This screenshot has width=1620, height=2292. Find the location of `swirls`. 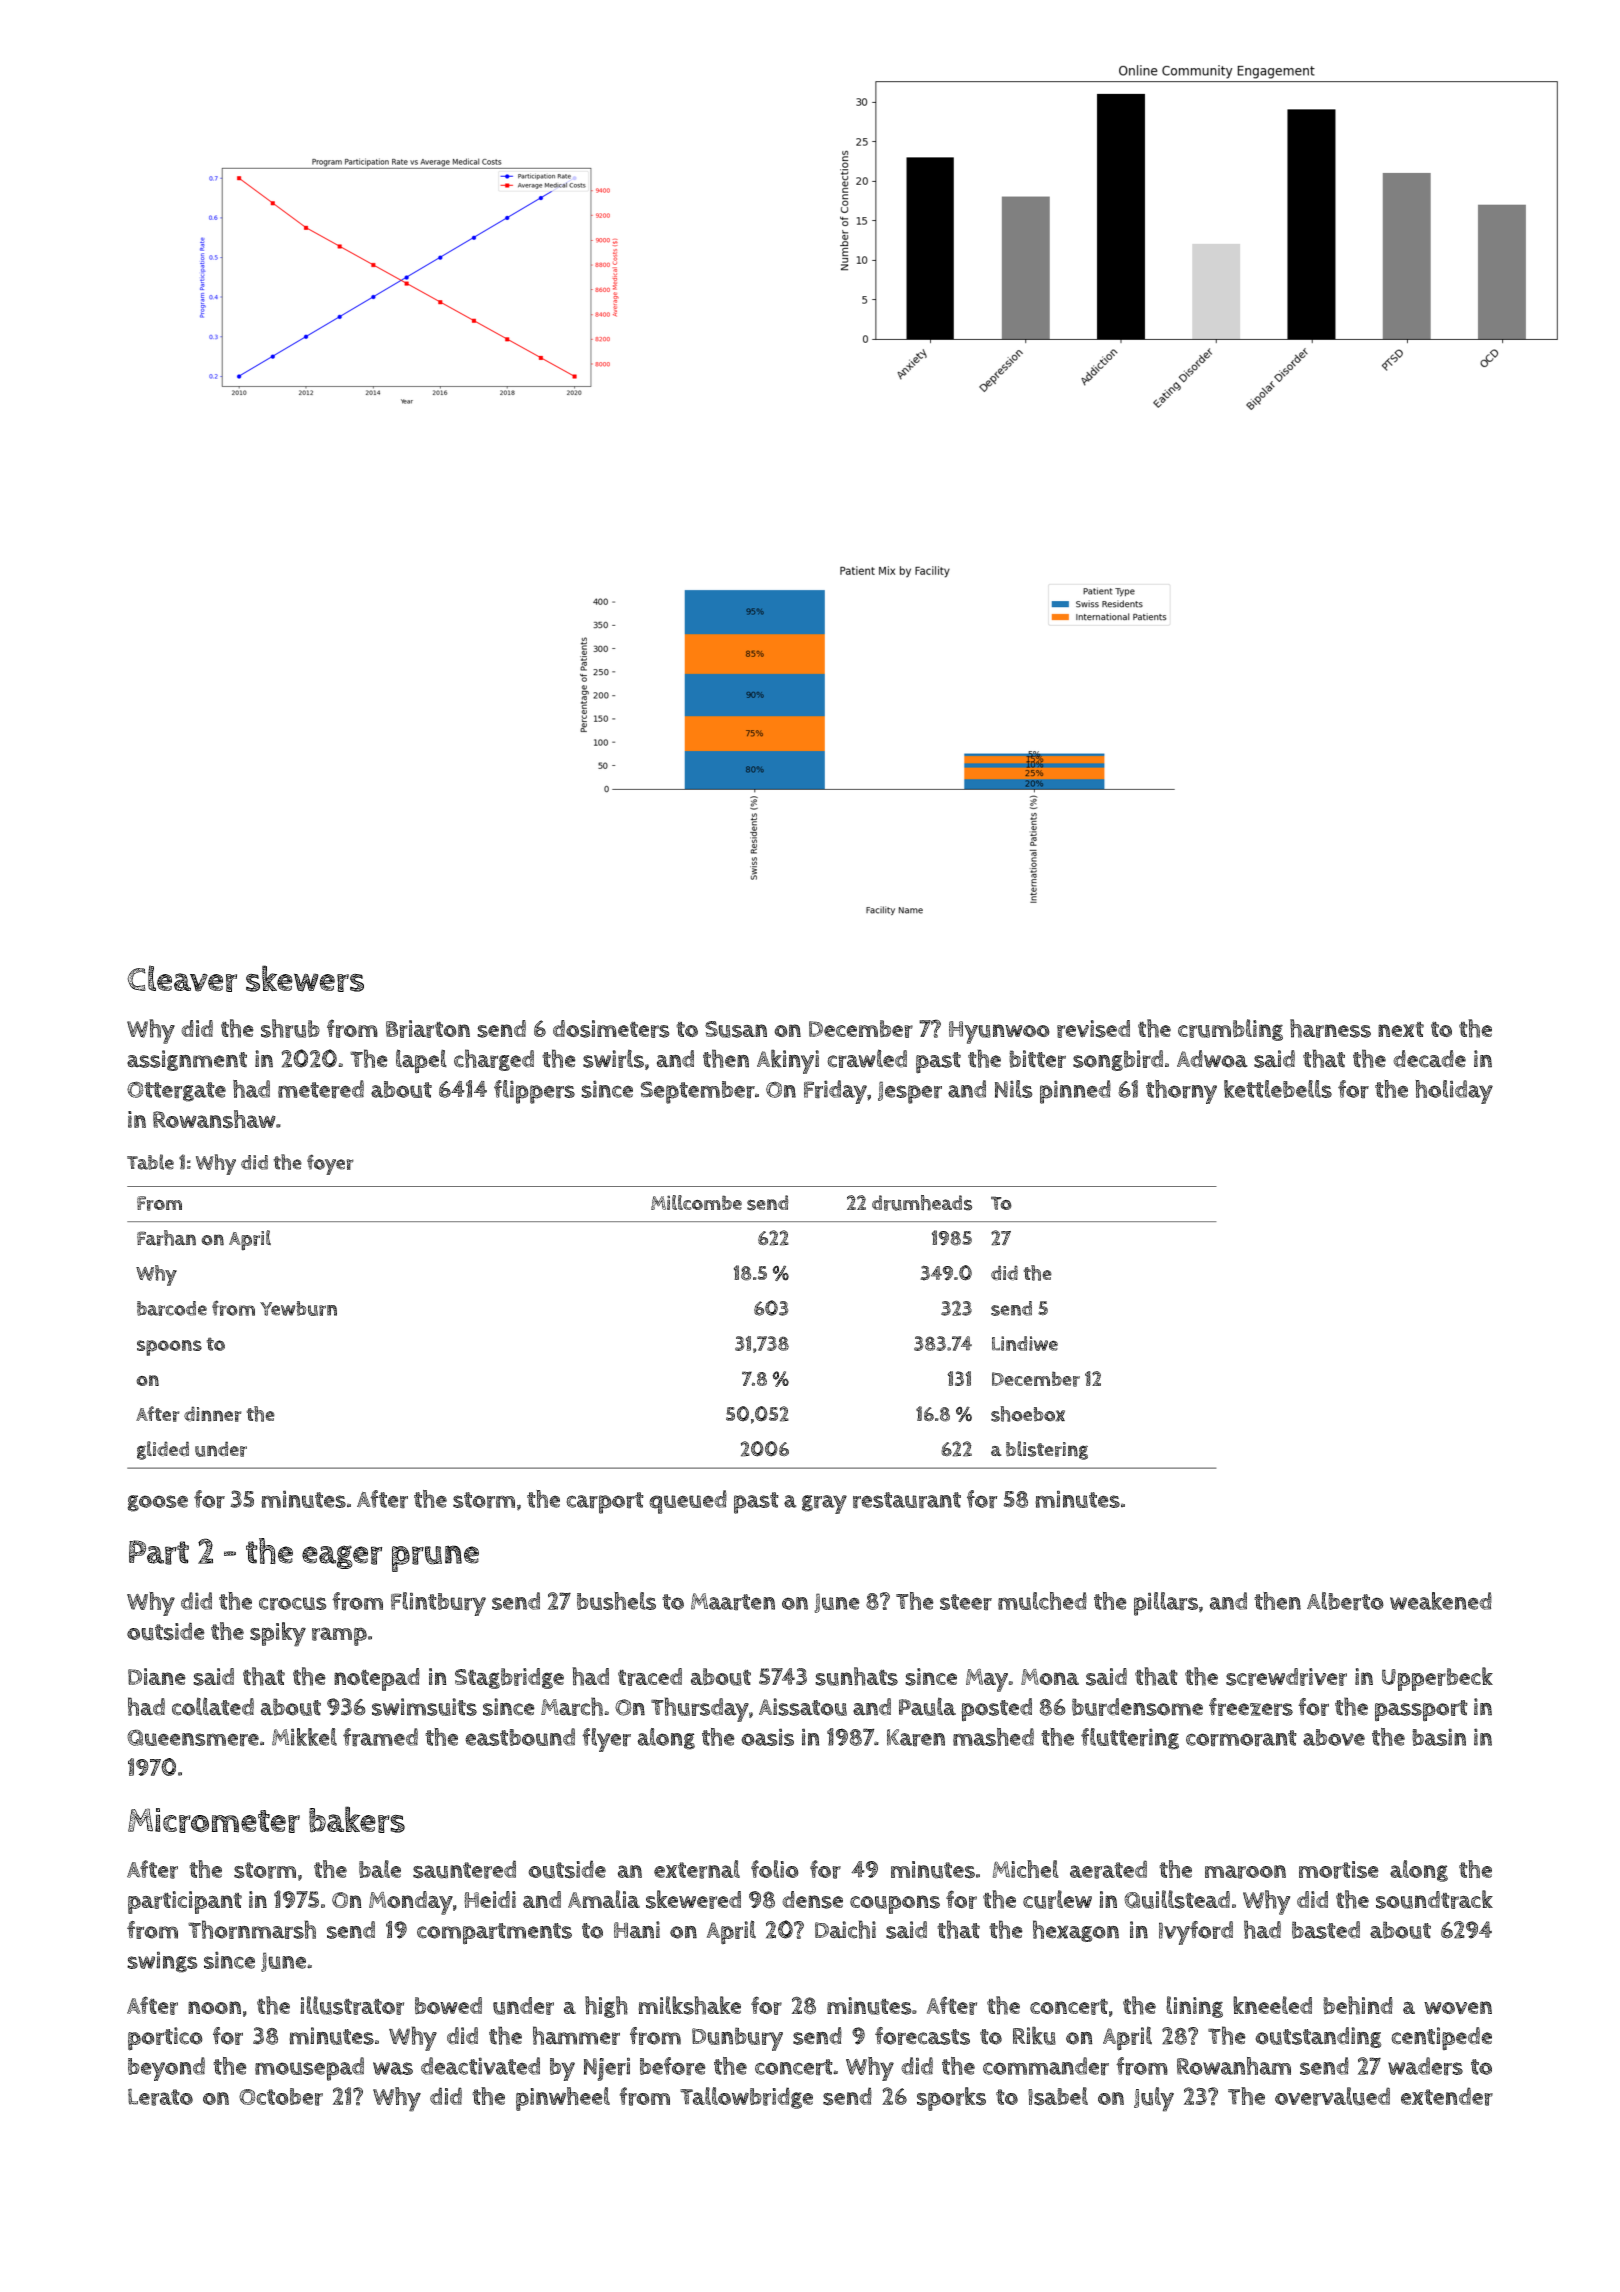

swirls is located at coordinates (613, 1058).
